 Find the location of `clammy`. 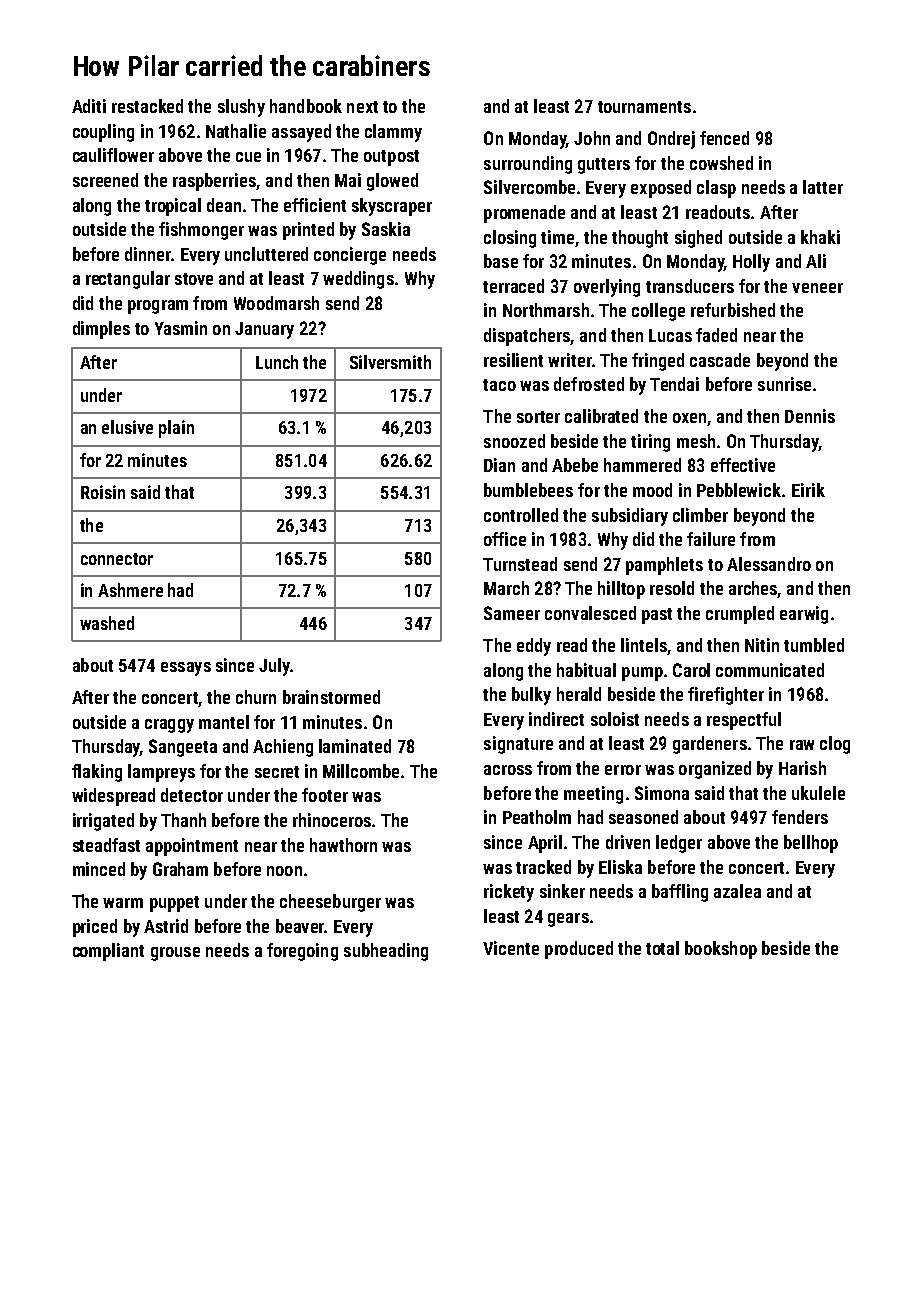

clammy is located at coordinates (393, 133).
